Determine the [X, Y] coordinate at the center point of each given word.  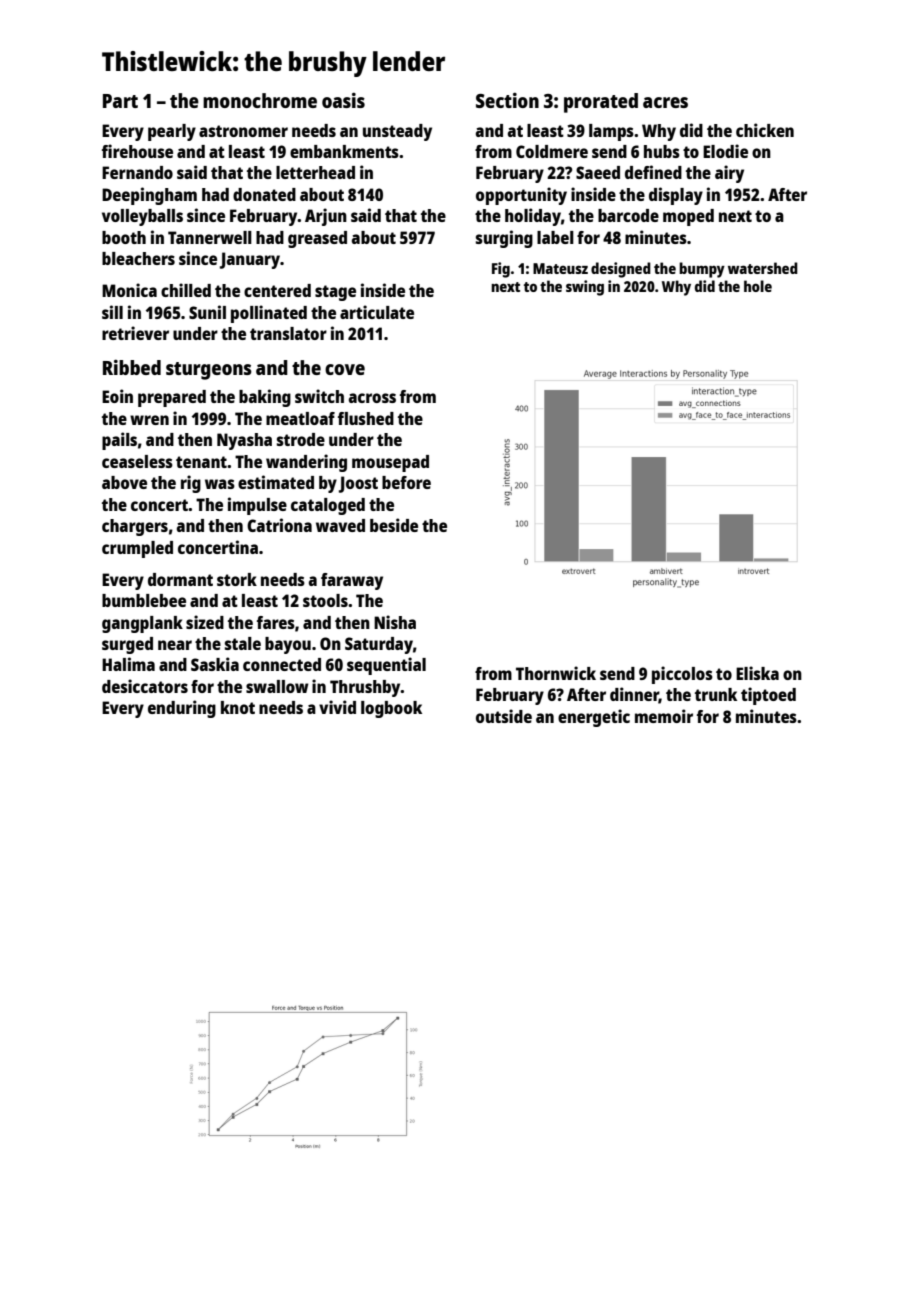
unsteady [397, 132]
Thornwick [556, 673]
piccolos [682, 675]
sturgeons [209, 371]
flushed [366, 418]
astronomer [243, 131]
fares [276, 622]
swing [585, 288]
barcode [628, 215]
